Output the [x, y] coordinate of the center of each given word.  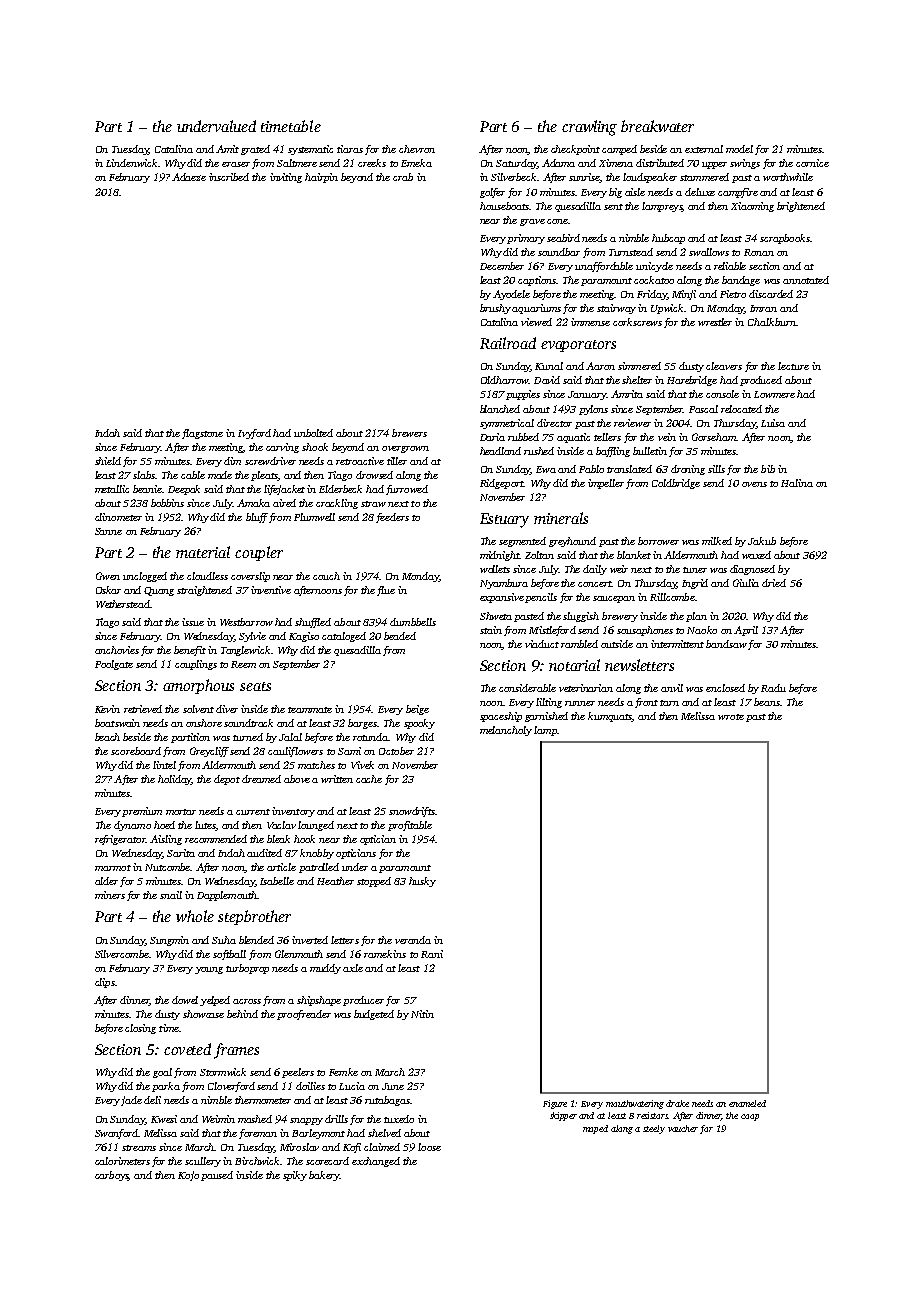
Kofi [352, 1148]
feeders [392, 518]
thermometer [263, 1100]
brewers [409, 433]
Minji [684, 295]
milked [717, 541]
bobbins [167, 503]
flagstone [202, 434]
